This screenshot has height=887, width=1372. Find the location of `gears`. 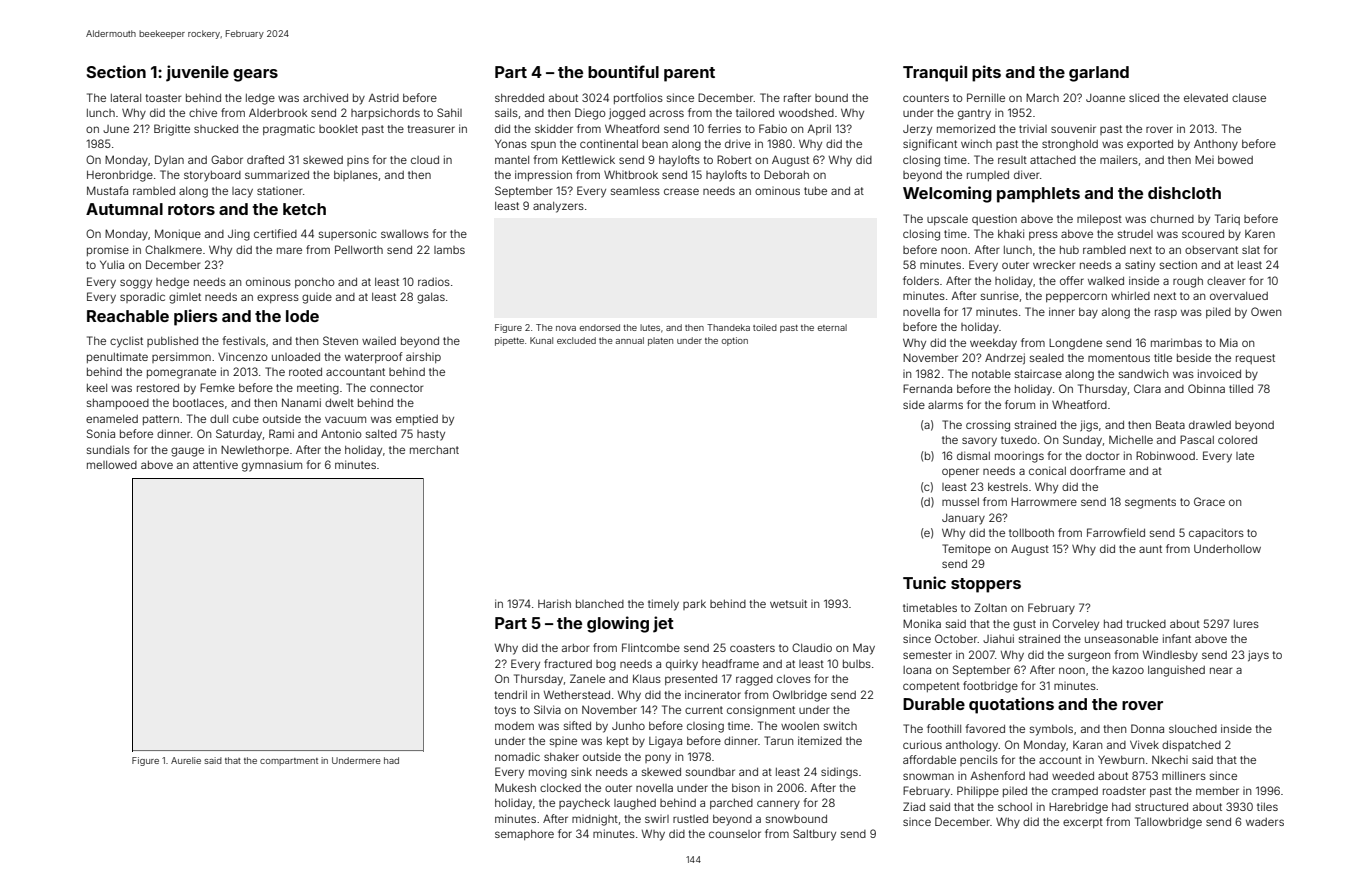

gears is located at coordinates (255, 75).
